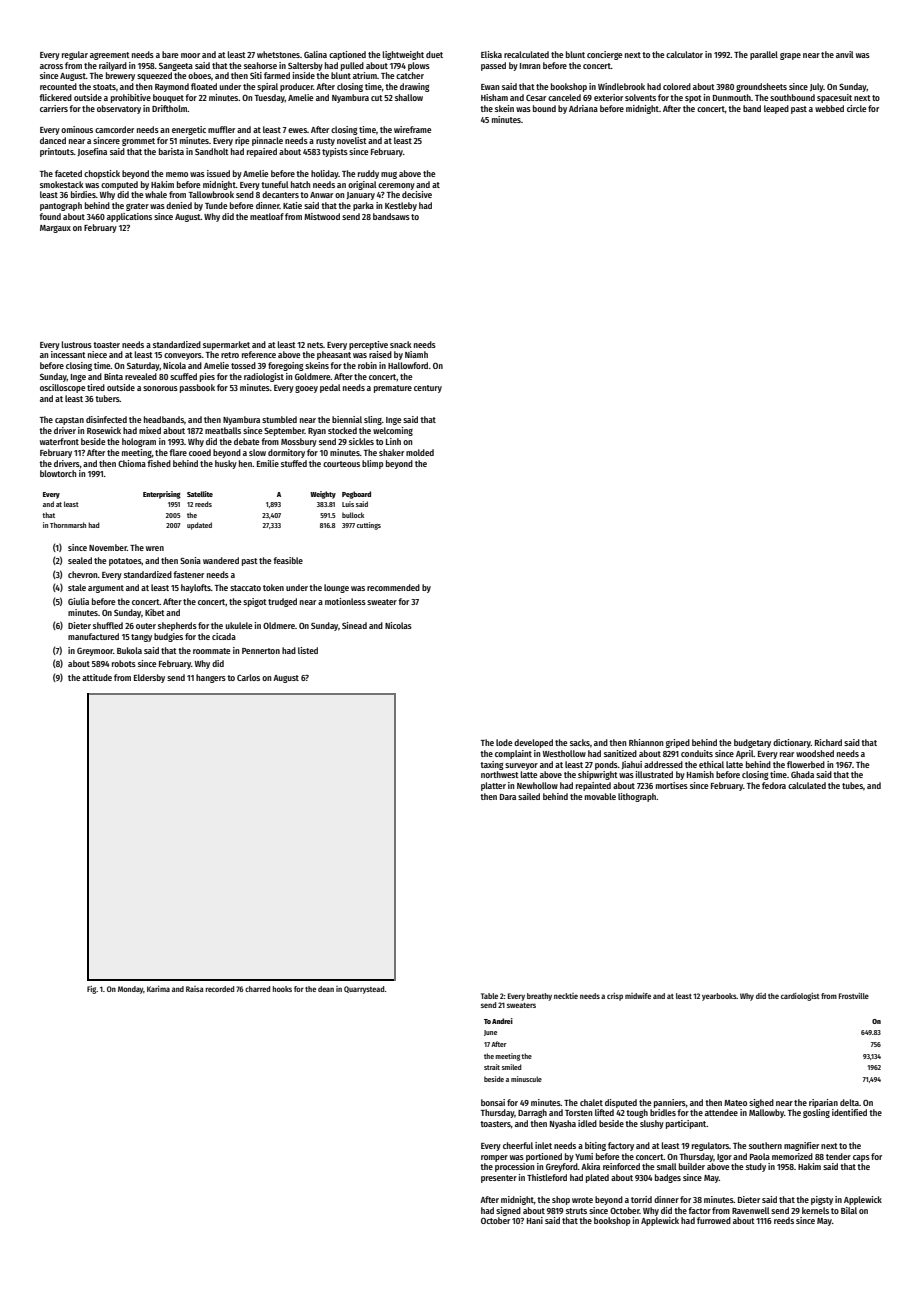  I want to click on molded, so click(420, 452).
